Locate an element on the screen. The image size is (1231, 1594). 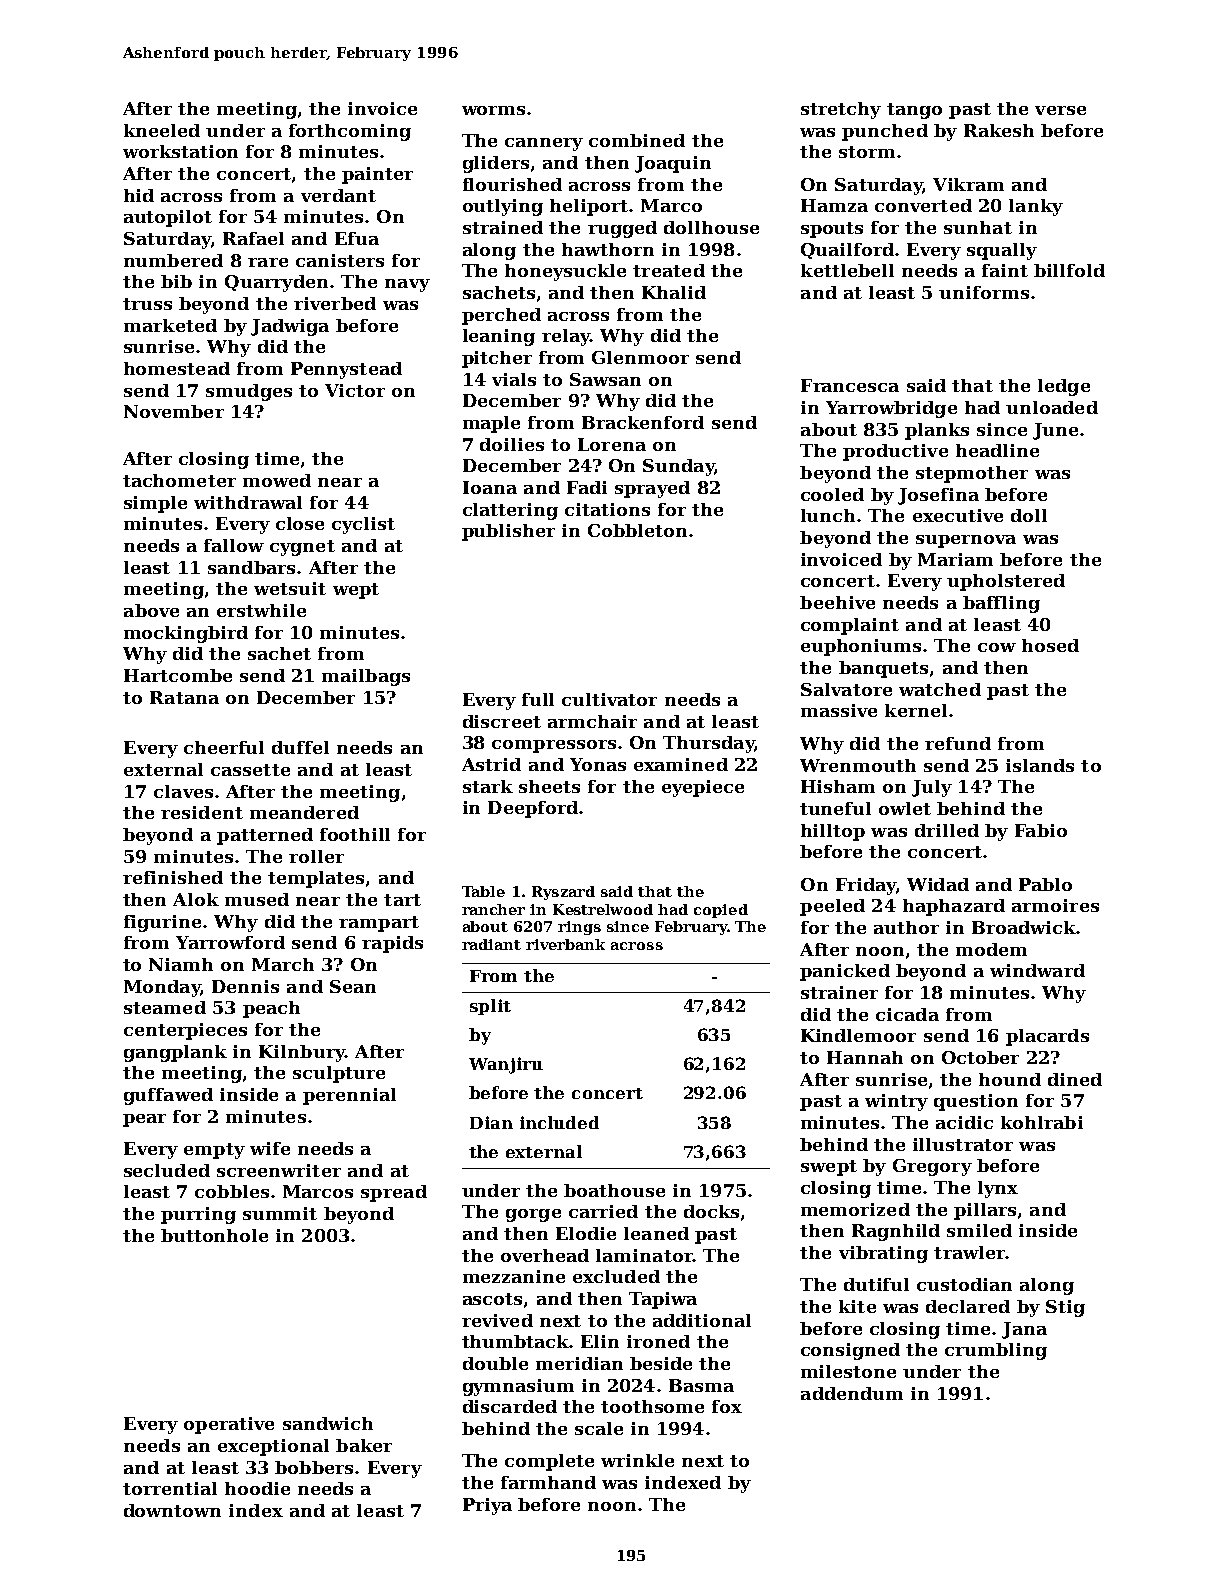
numbered is located at coordinates (173, 260).
